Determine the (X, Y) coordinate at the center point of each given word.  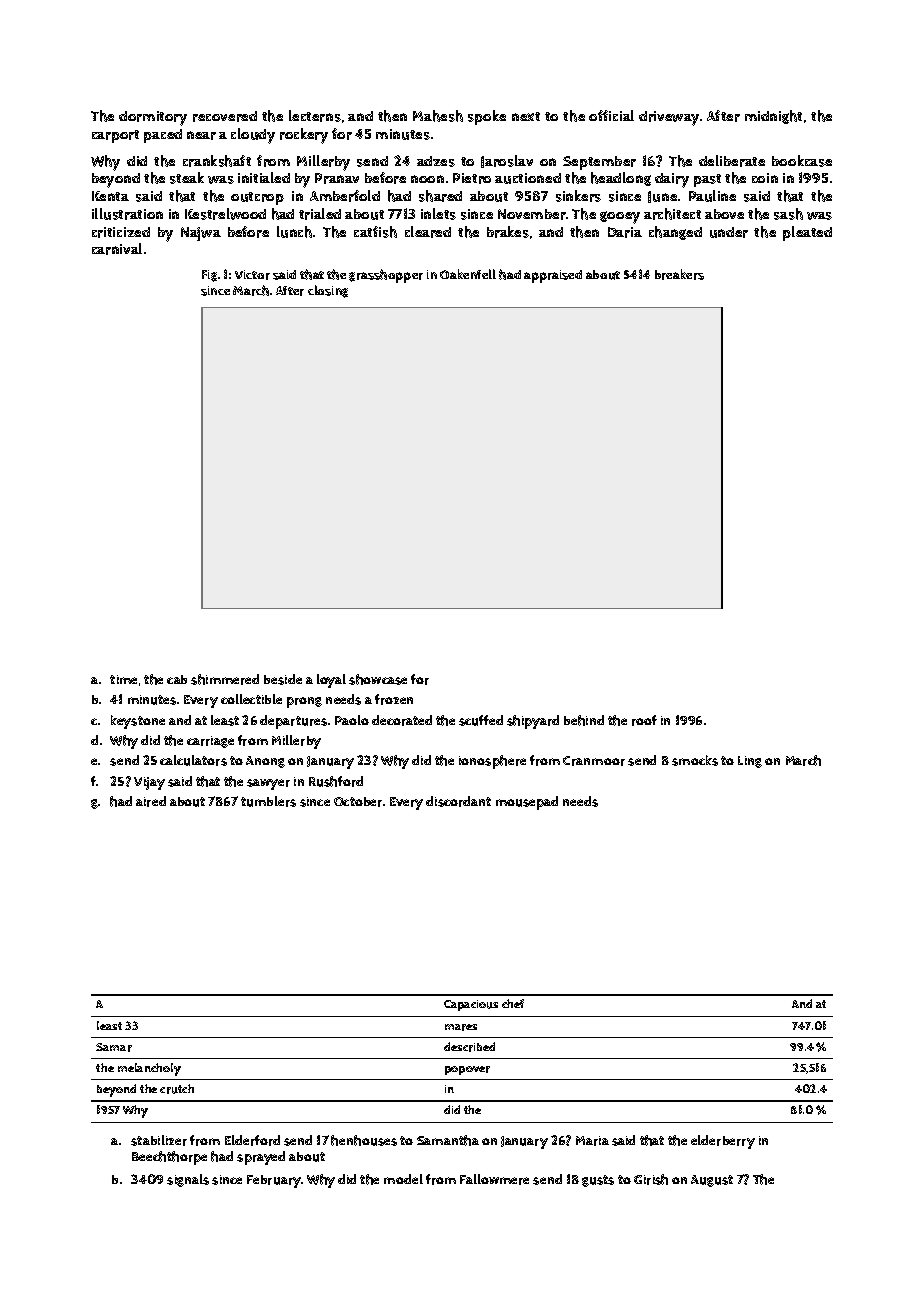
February (274, 1181)
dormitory (153, 118)
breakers (679, 274)
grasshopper (386, 276)
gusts (598, 1181)
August (712, 1181)
